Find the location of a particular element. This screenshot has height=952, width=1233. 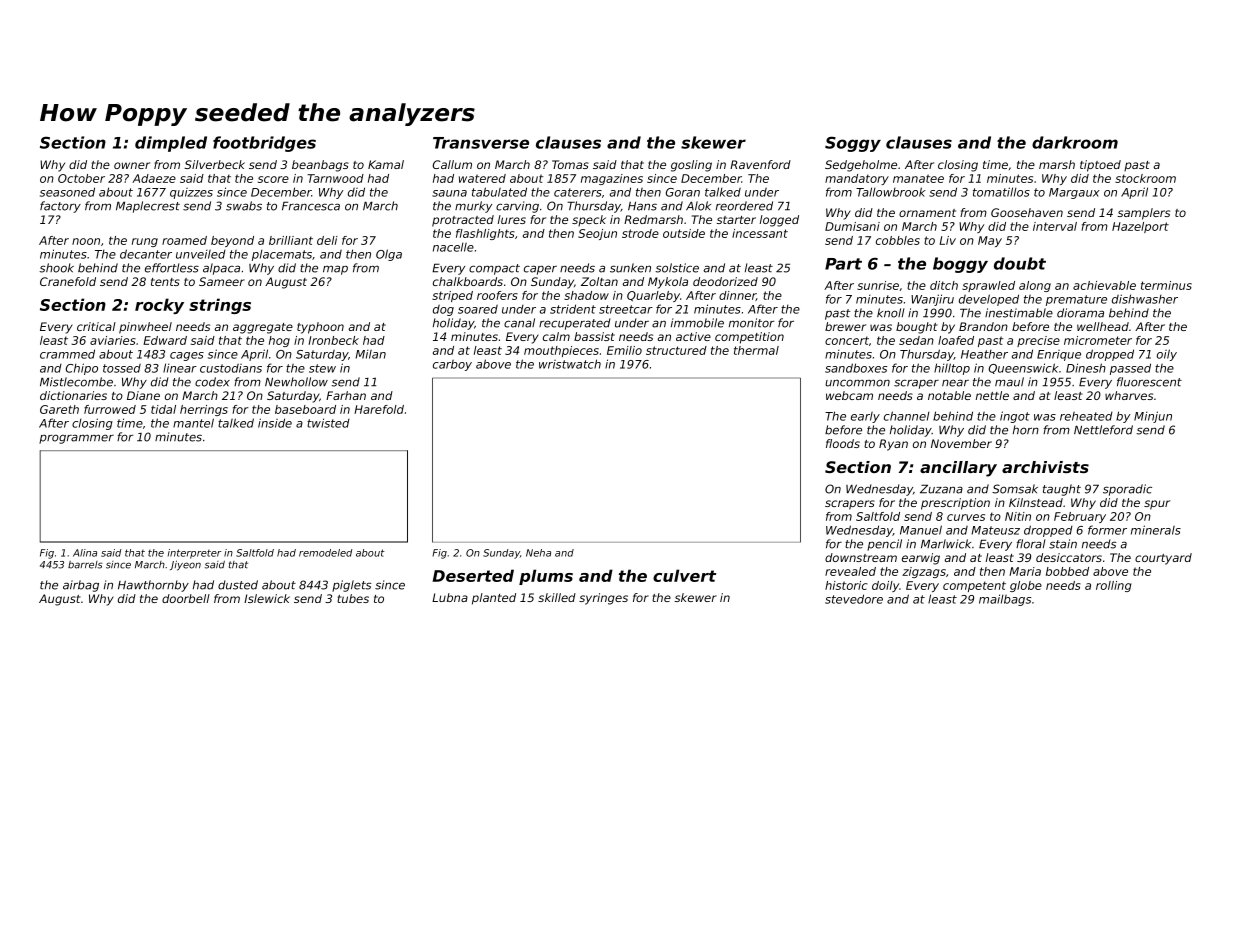

doorbell is located at coordinates (186, 598).
